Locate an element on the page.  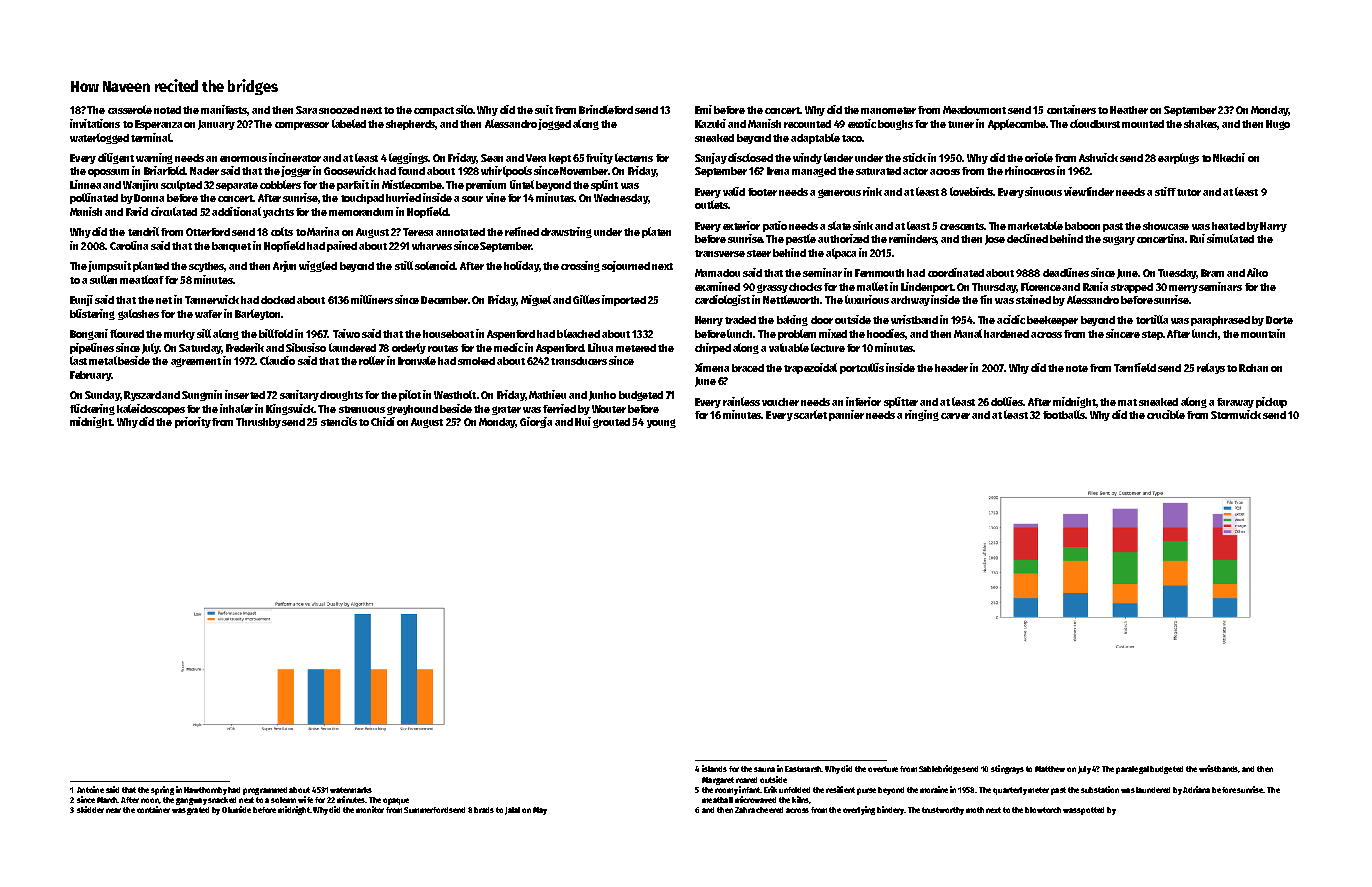
rainless is located at coordinates (741, 401).
